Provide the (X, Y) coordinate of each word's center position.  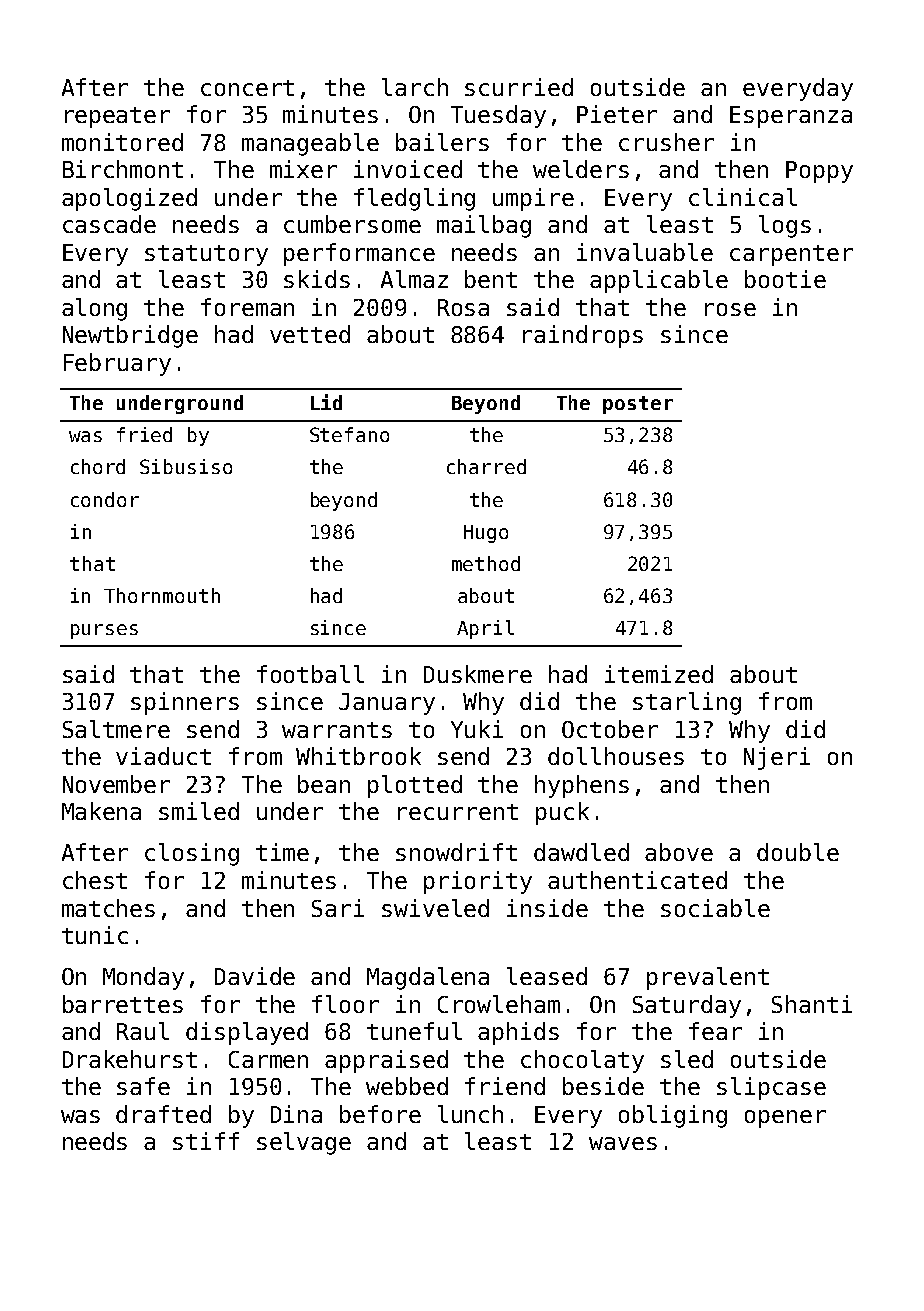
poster (638, 405)
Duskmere (478, 674)
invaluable (645, 252)
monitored (122, 142)
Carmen (268, 1059)
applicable (659, 281)
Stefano (349, 434)
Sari (338, 908)
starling (687, 703)
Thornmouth (162, 595)
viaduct (163, 756)
